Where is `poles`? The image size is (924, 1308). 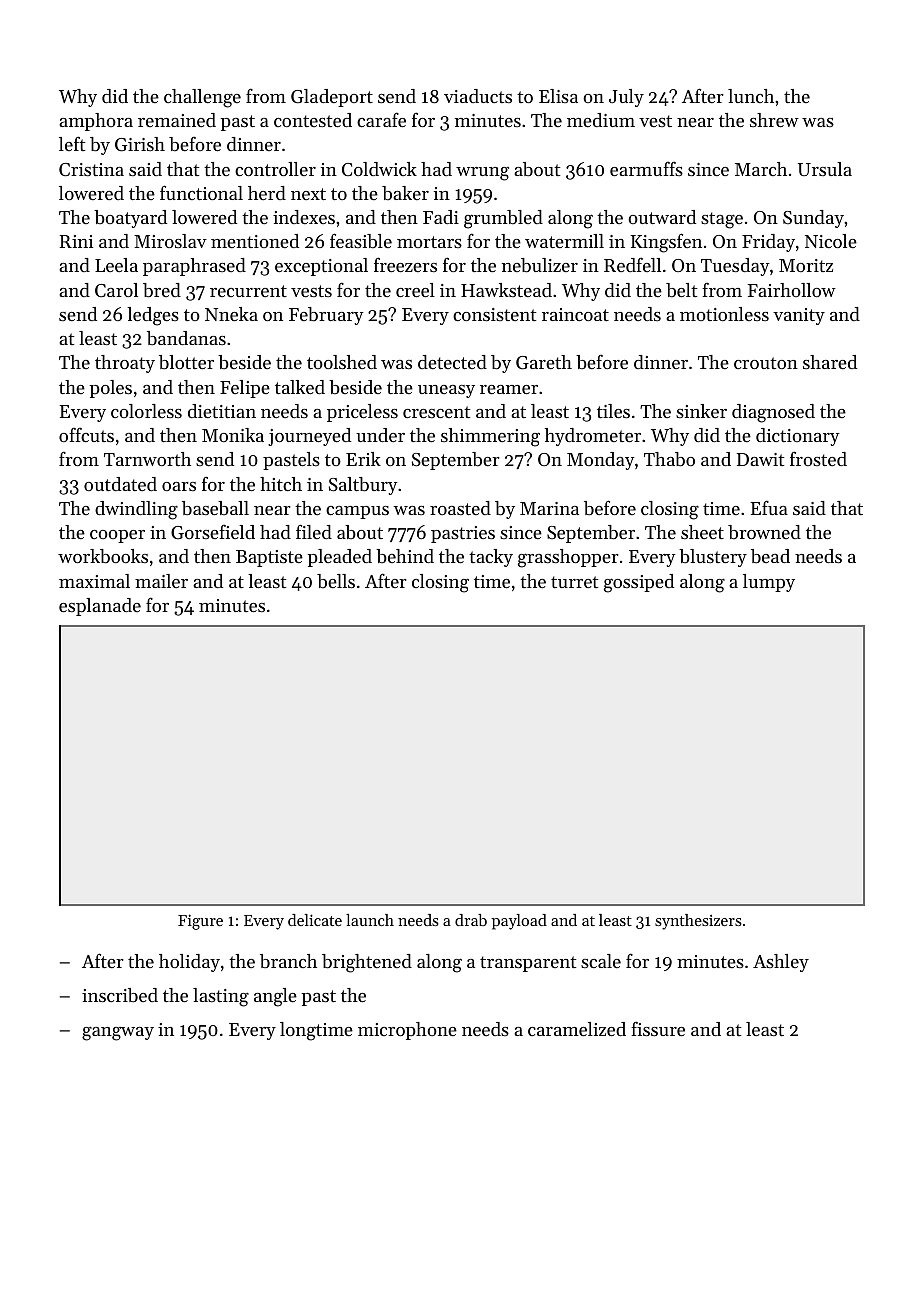 poles is located at coordinates (110, 389).
